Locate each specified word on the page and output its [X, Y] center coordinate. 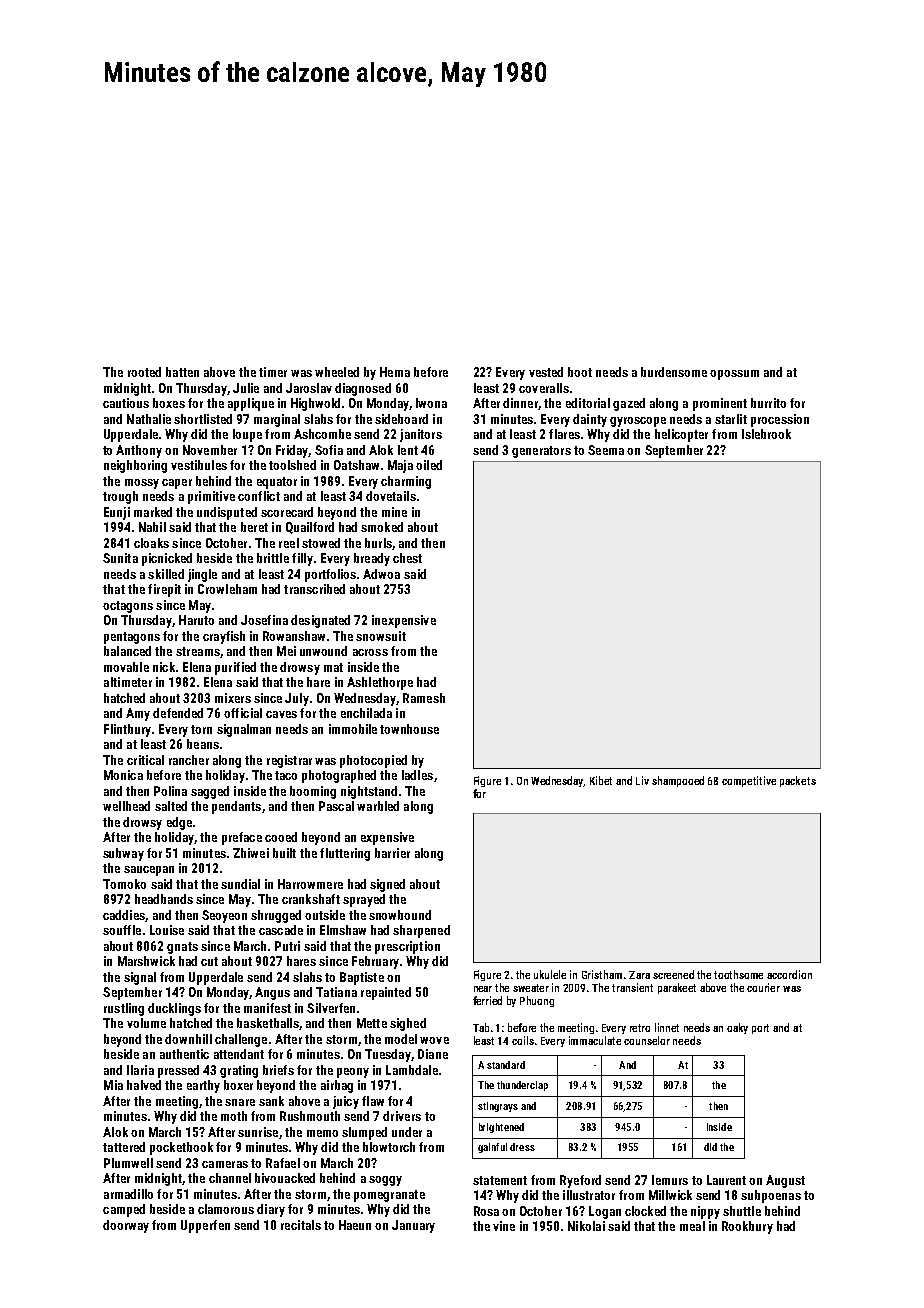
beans [203, 744]
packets [798, 781]
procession [780, 420]
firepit [164, 590]
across [370, 652]
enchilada [366, 713]
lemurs [670, 1180]
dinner [520, 403]
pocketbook [181, 1148]
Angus [272, 993]
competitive [749, 781]
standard [506, 1065]
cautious [126, 403]
